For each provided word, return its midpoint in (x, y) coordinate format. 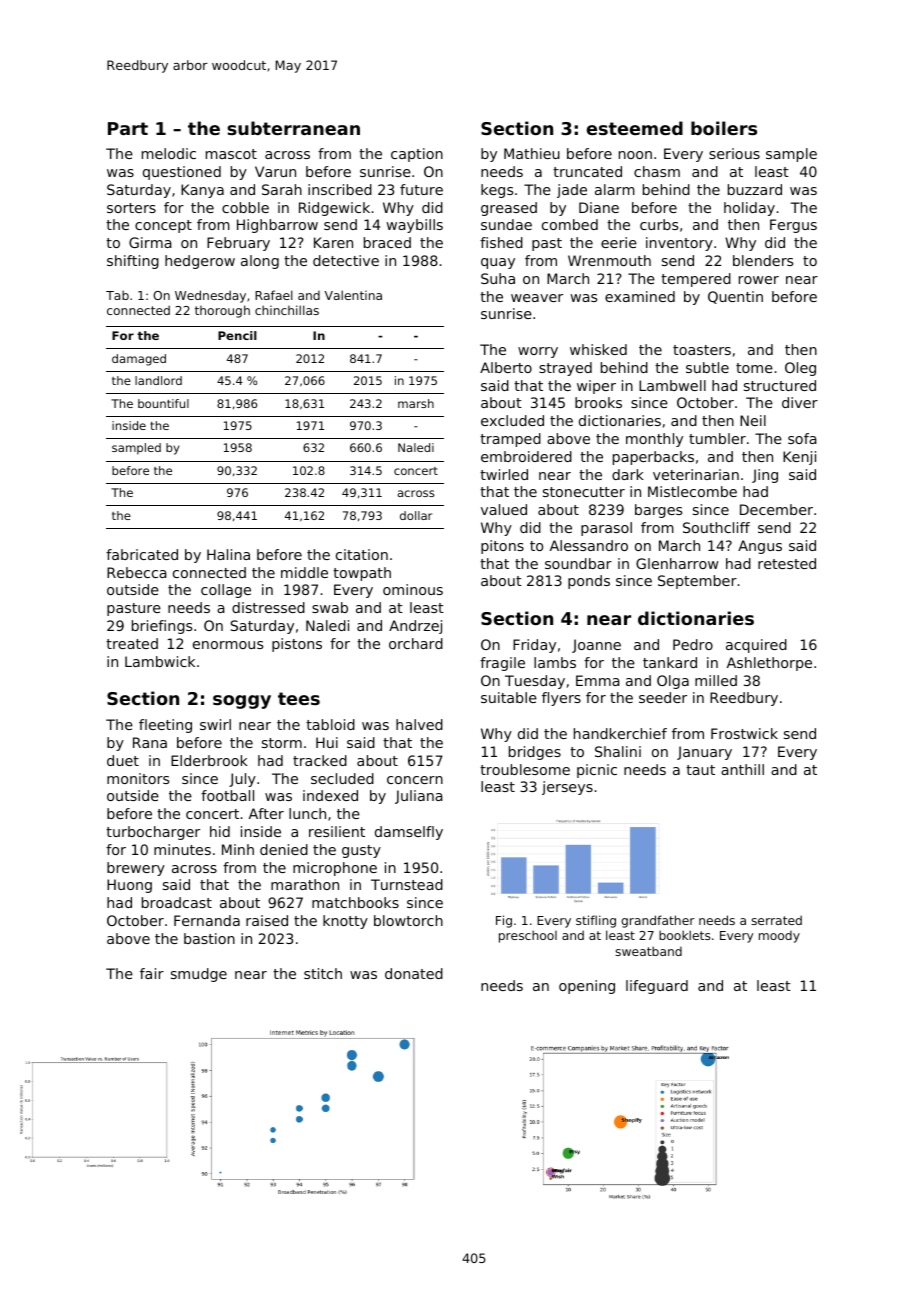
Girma (150, 242)
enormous (228, 645)
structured (780, 385)
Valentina (353, 295)
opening (587, 987)
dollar (416, 515)
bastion (209, 938)
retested (787, 563)
